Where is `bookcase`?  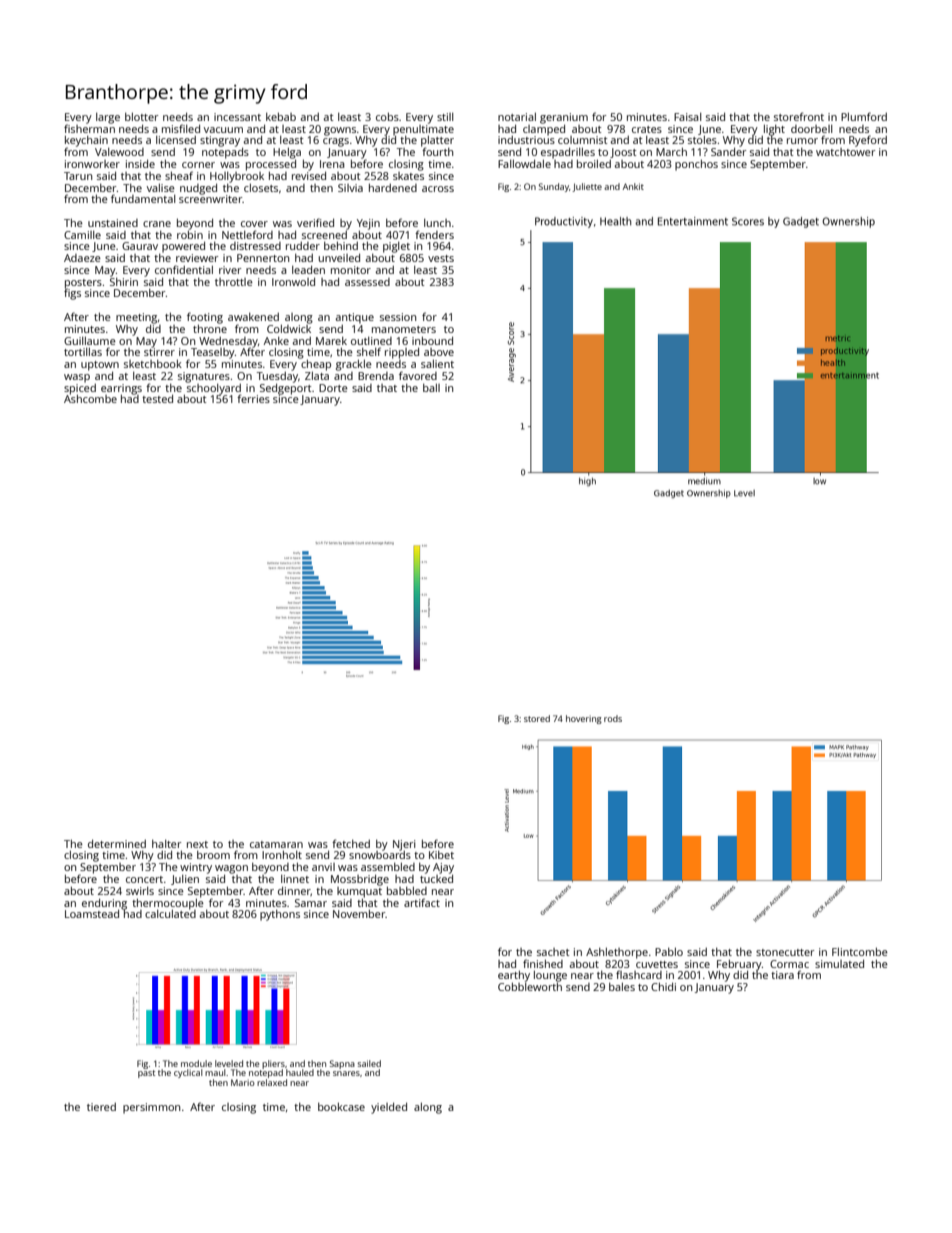
bookcase is located at coordinates (341, 1106).
